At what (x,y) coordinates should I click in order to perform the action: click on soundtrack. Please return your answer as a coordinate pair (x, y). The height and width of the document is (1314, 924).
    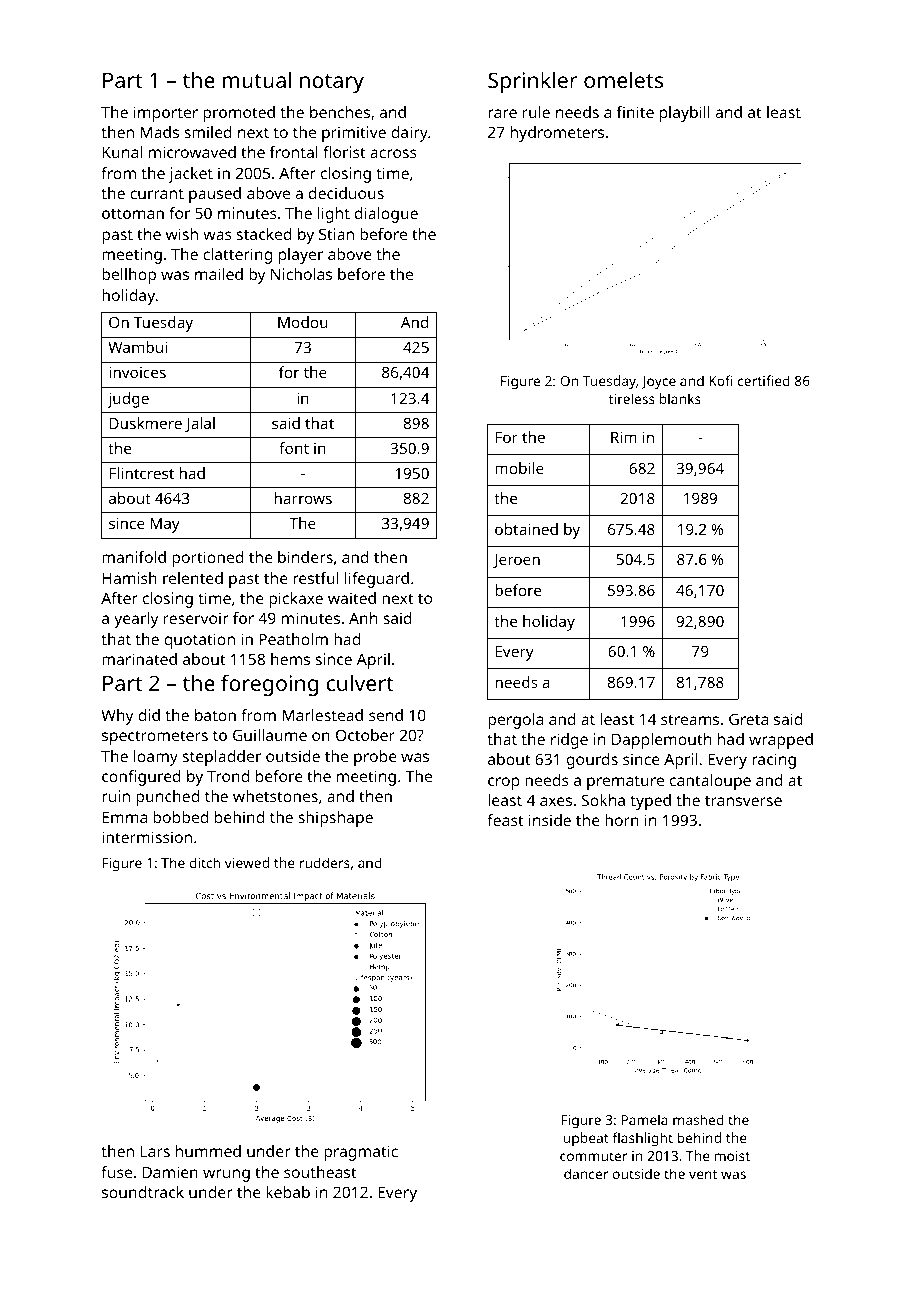
    Looking at the image, I should click on (143, 1192).
